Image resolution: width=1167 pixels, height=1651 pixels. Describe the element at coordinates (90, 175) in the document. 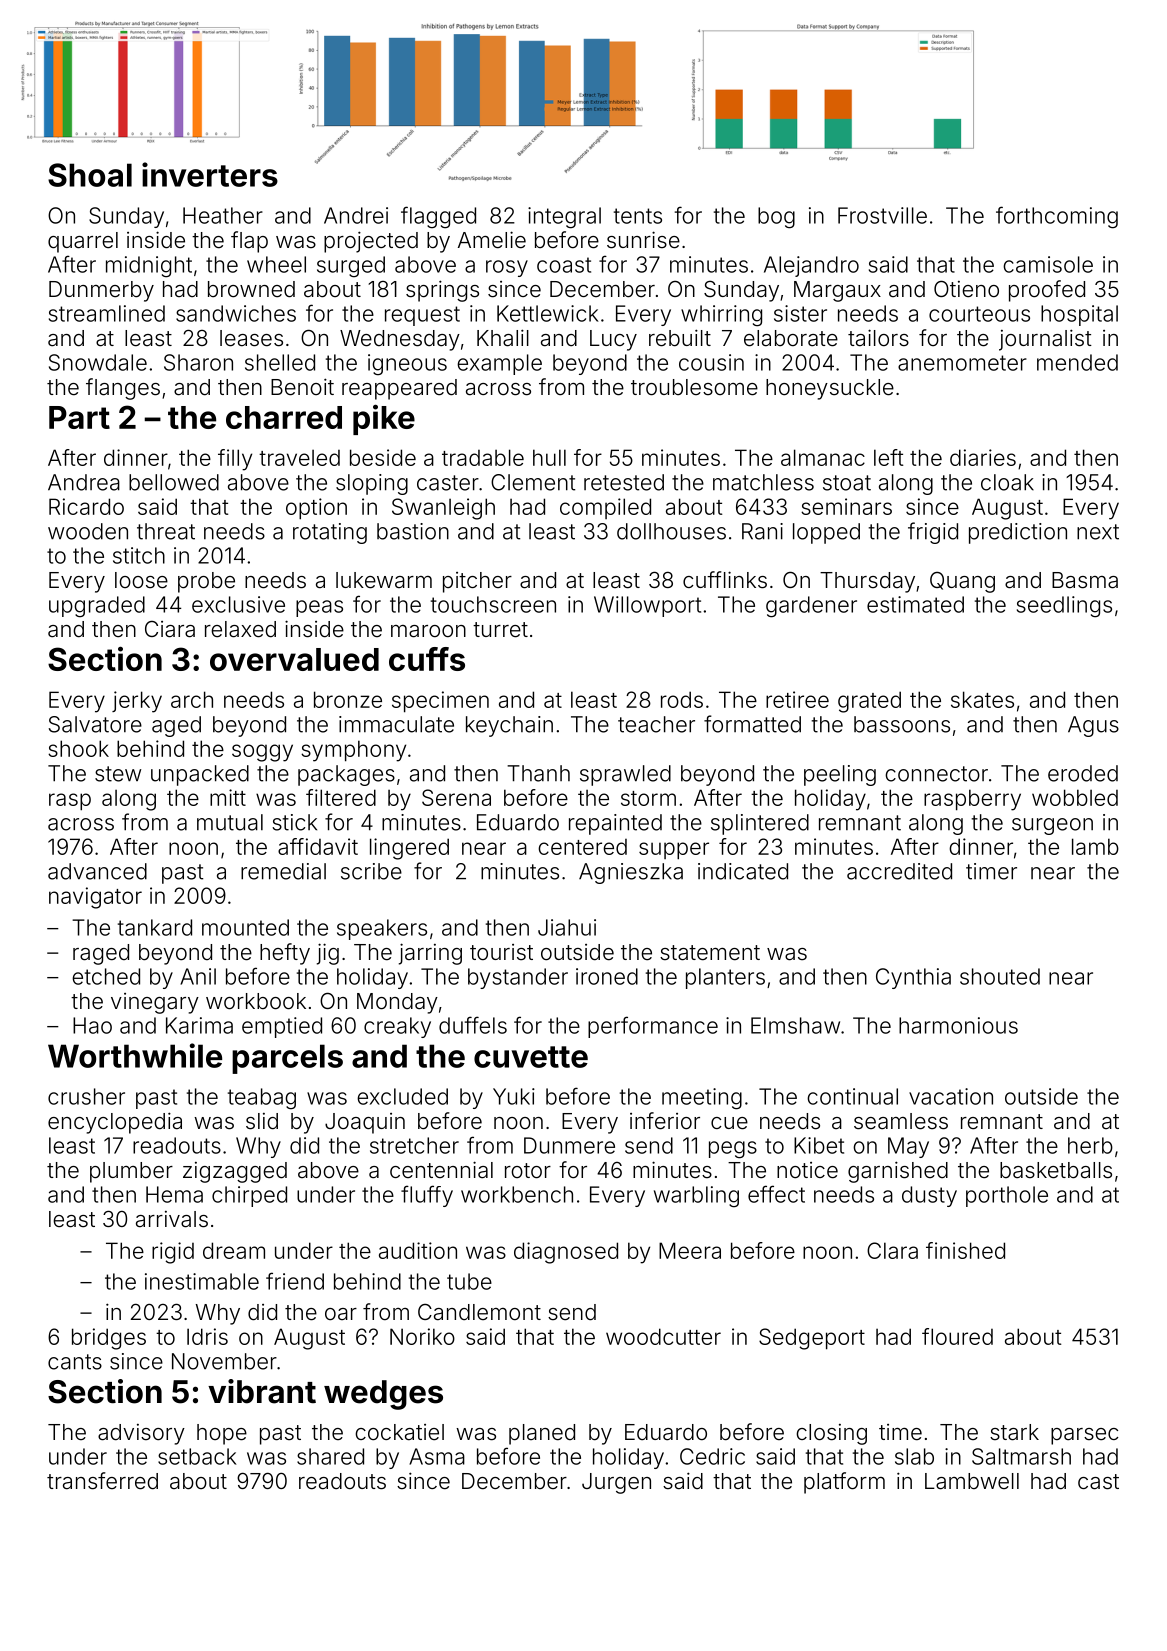

I see `Shoal` at that location.
